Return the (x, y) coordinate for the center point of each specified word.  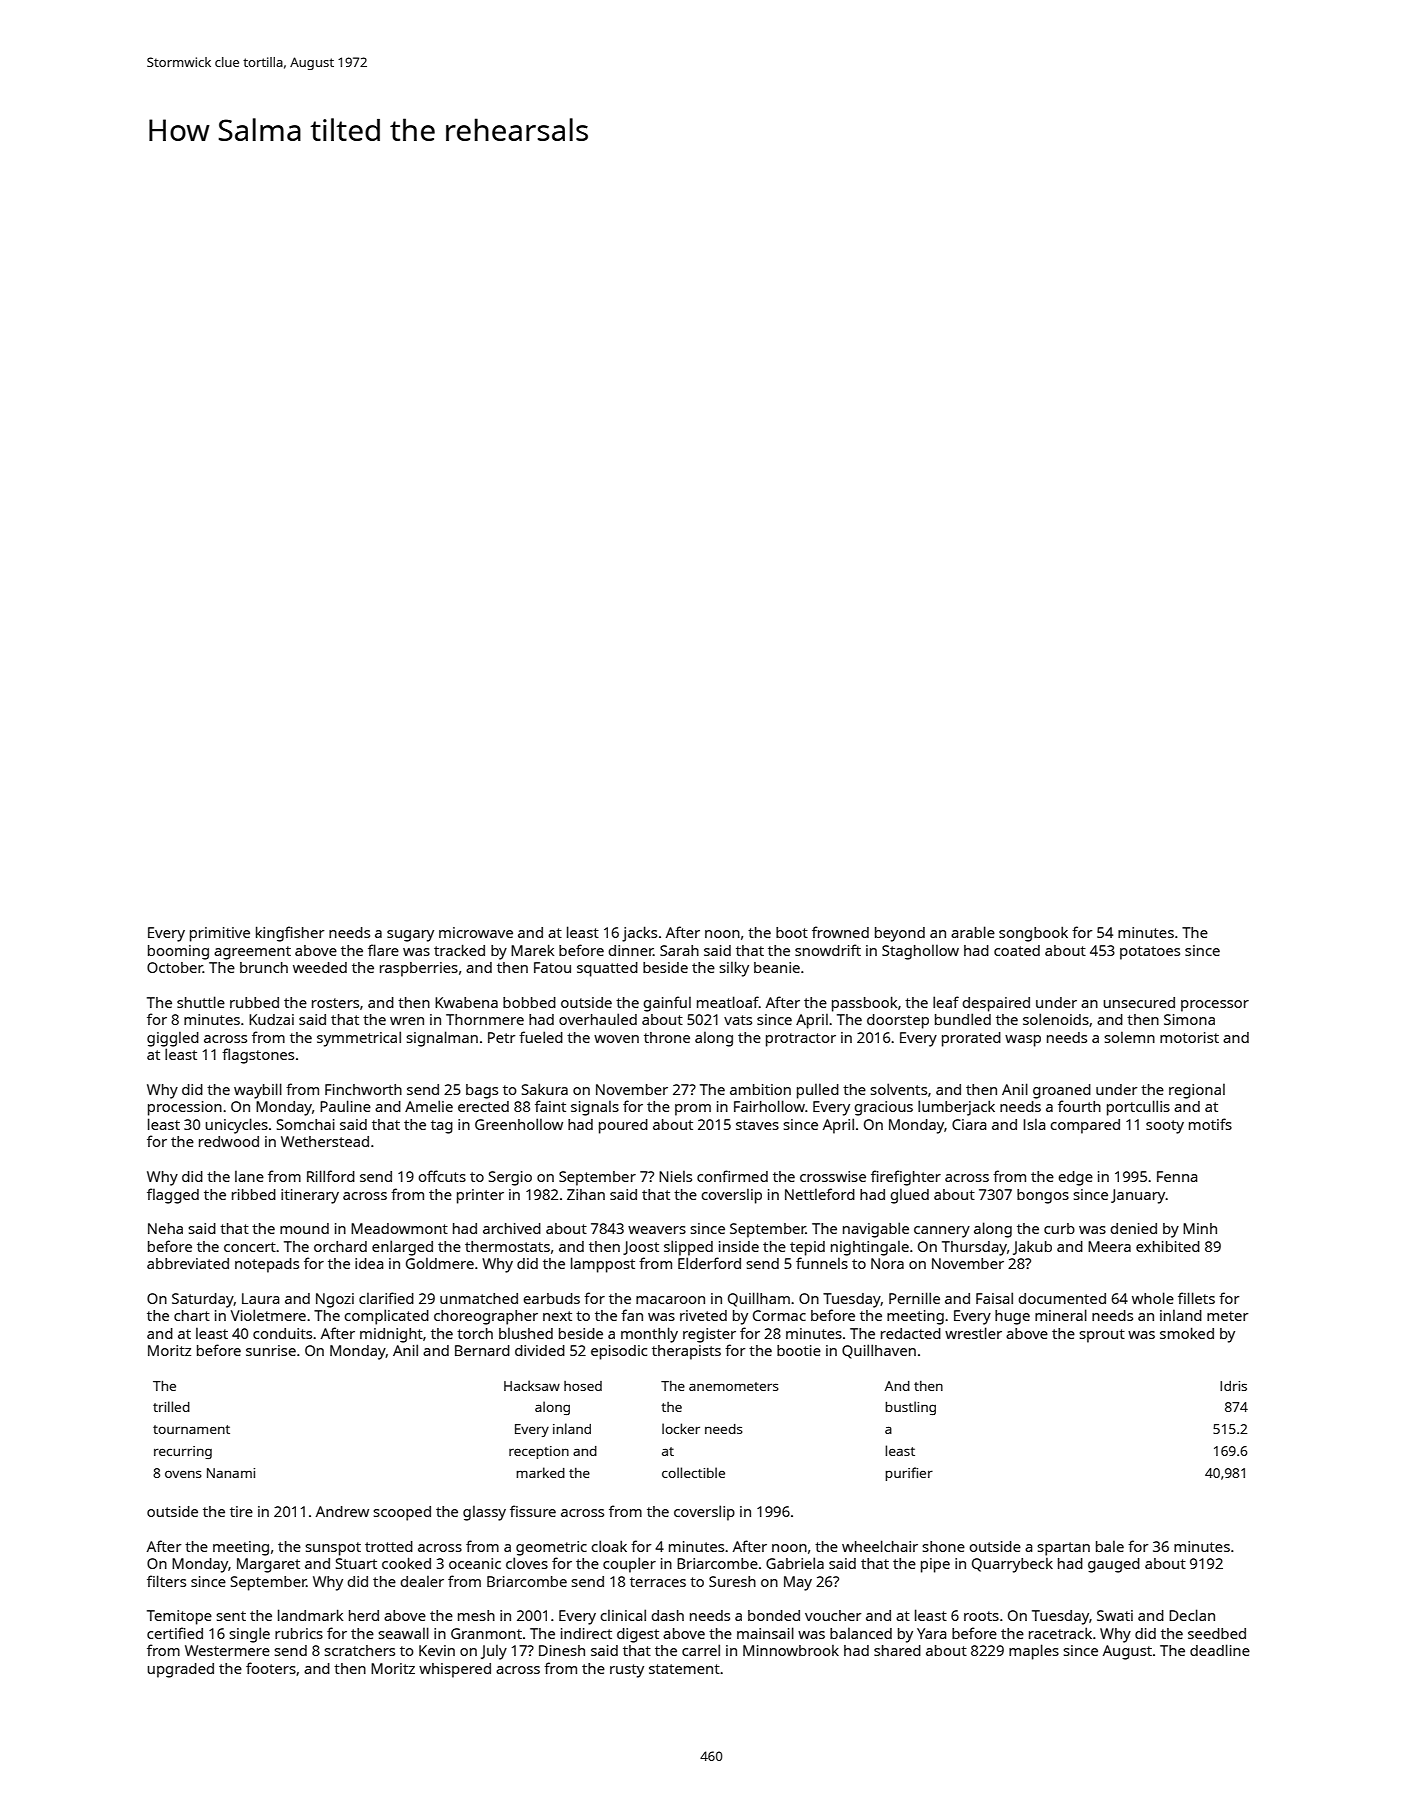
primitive (220, 934)
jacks (639, 934)
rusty (627, 1671)
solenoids (1056, 1019)
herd (364, 1615)
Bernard (482, 1350)
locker (681, 1428)
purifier (909, 1474)
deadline (1220, 1650)
